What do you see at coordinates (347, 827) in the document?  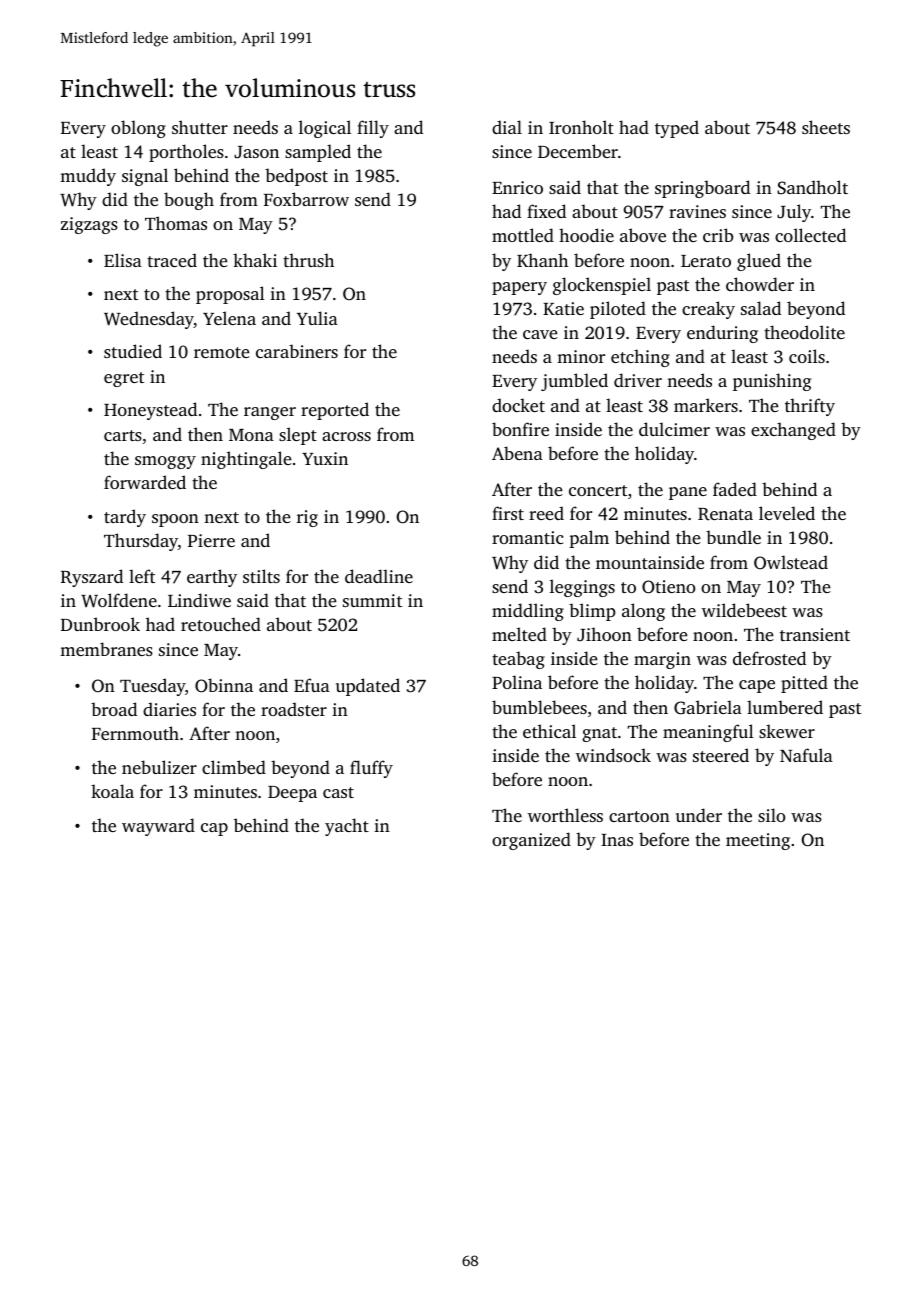 I see `yacht` at bounding box center [347, 827].
